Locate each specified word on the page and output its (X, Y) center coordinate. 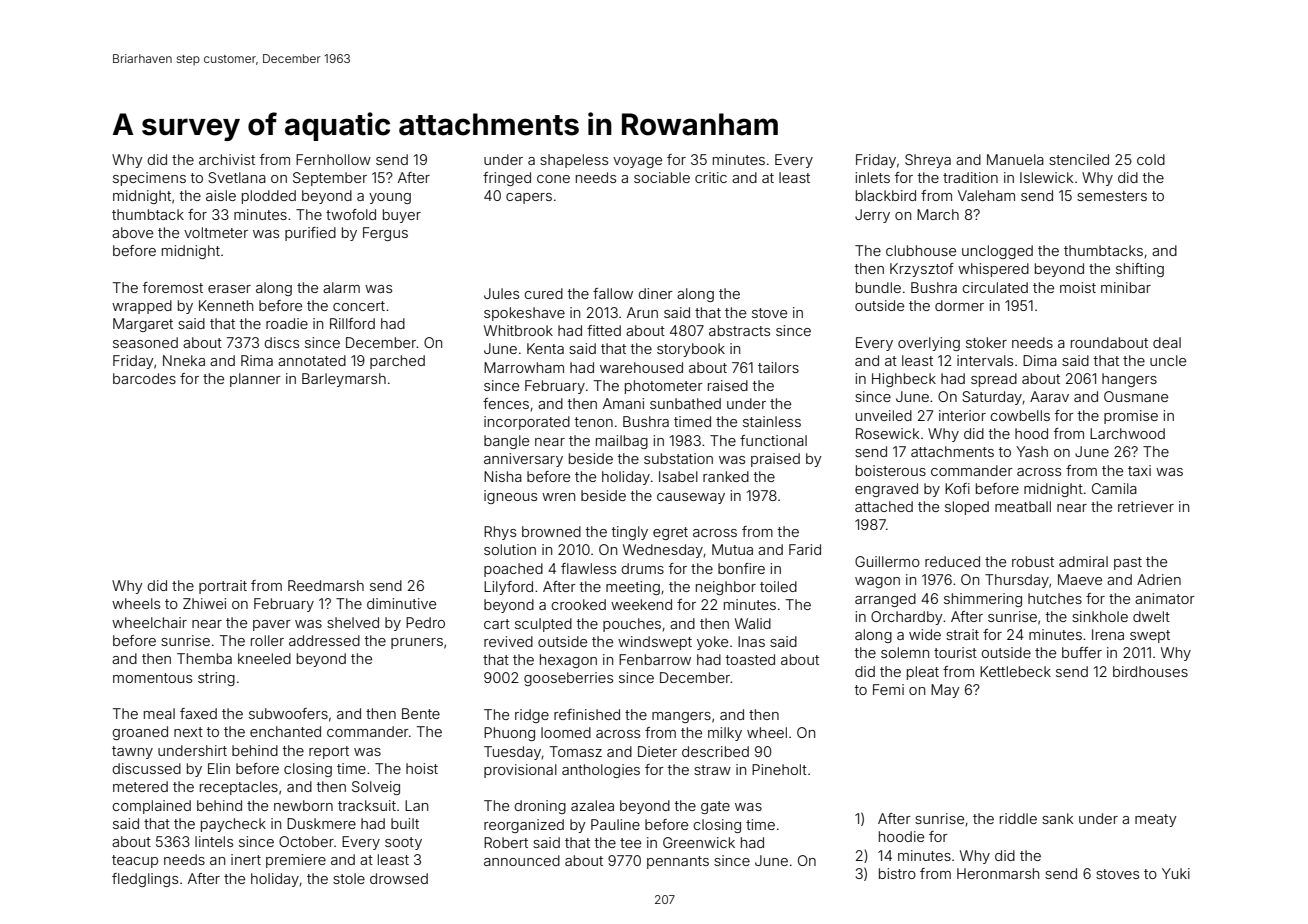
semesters (1112, 196)
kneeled (264, 658)
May (945, 691)
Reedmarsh (326, 585)
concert (359, 306)
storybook (691, 350)
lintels (214, 841)
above (132, 232)
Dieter (657, 751)
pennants (678, 862)
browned (551, 531)
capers (529, 198)
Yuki (1176, 873)
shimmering (983, 600)
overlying (929, 344)
